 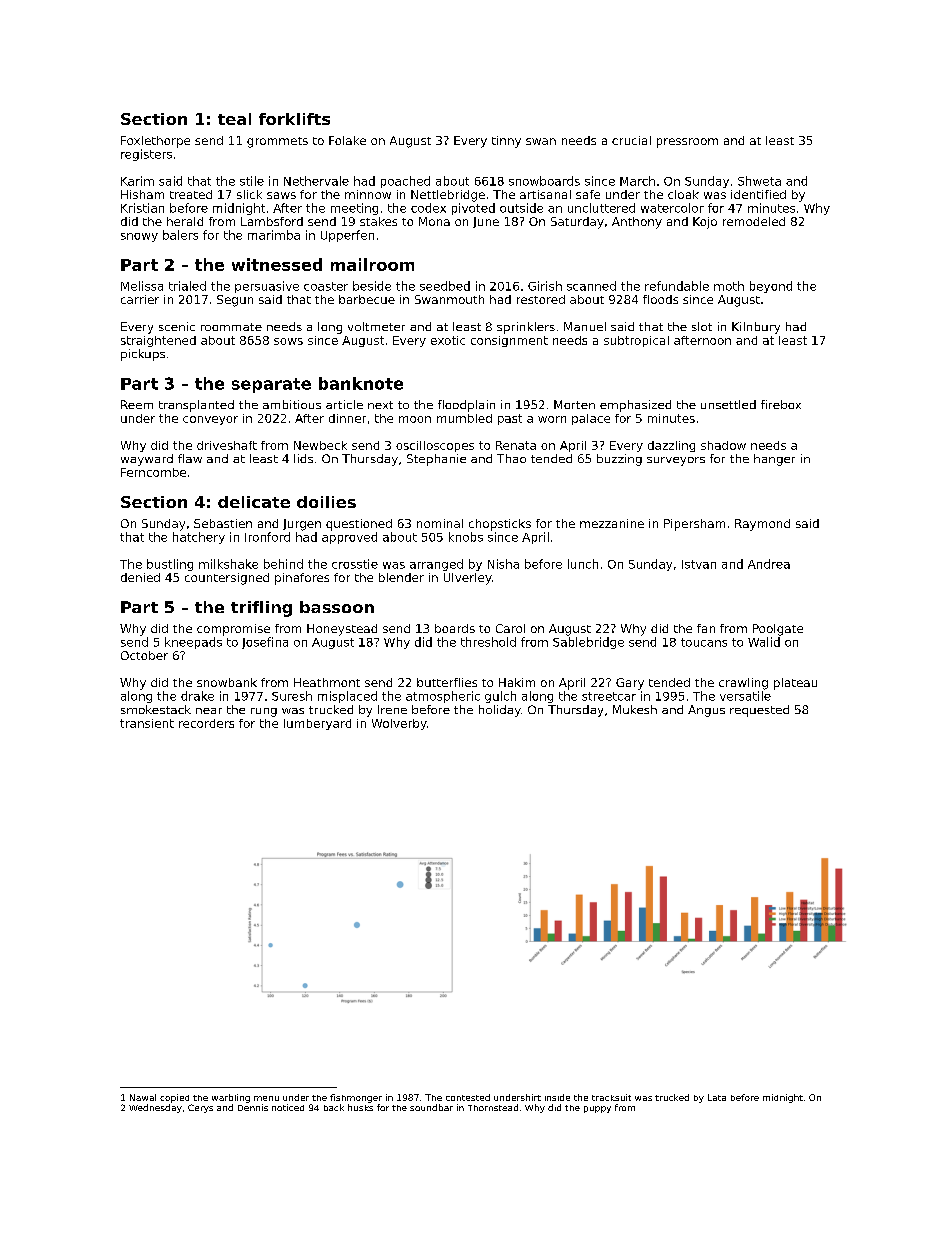 What do you see at coordinates (200, 1108) in the page?
I see `Cerys` at bounding box center [200, 1108].
